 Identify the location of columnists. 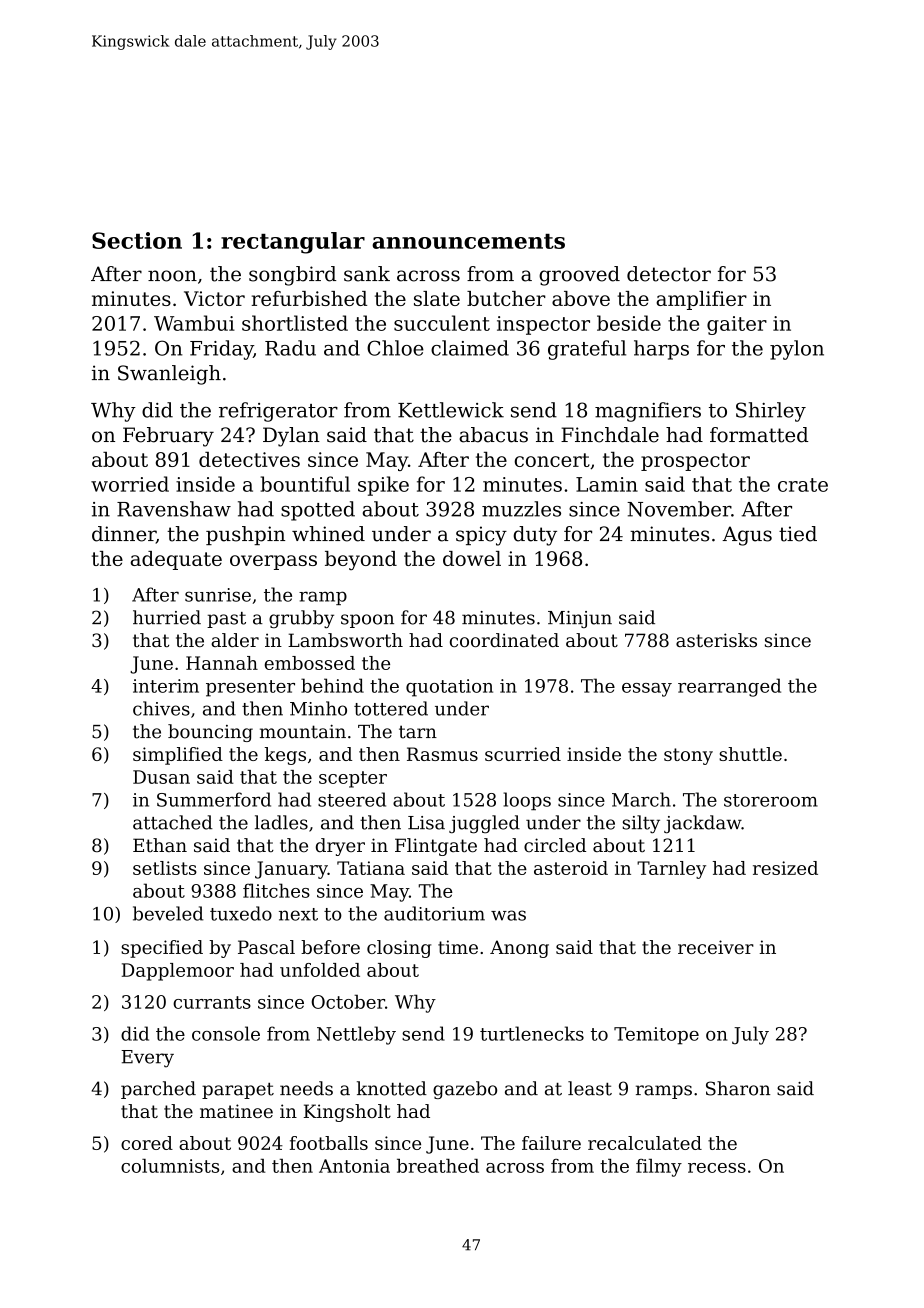
(170, 1166).
